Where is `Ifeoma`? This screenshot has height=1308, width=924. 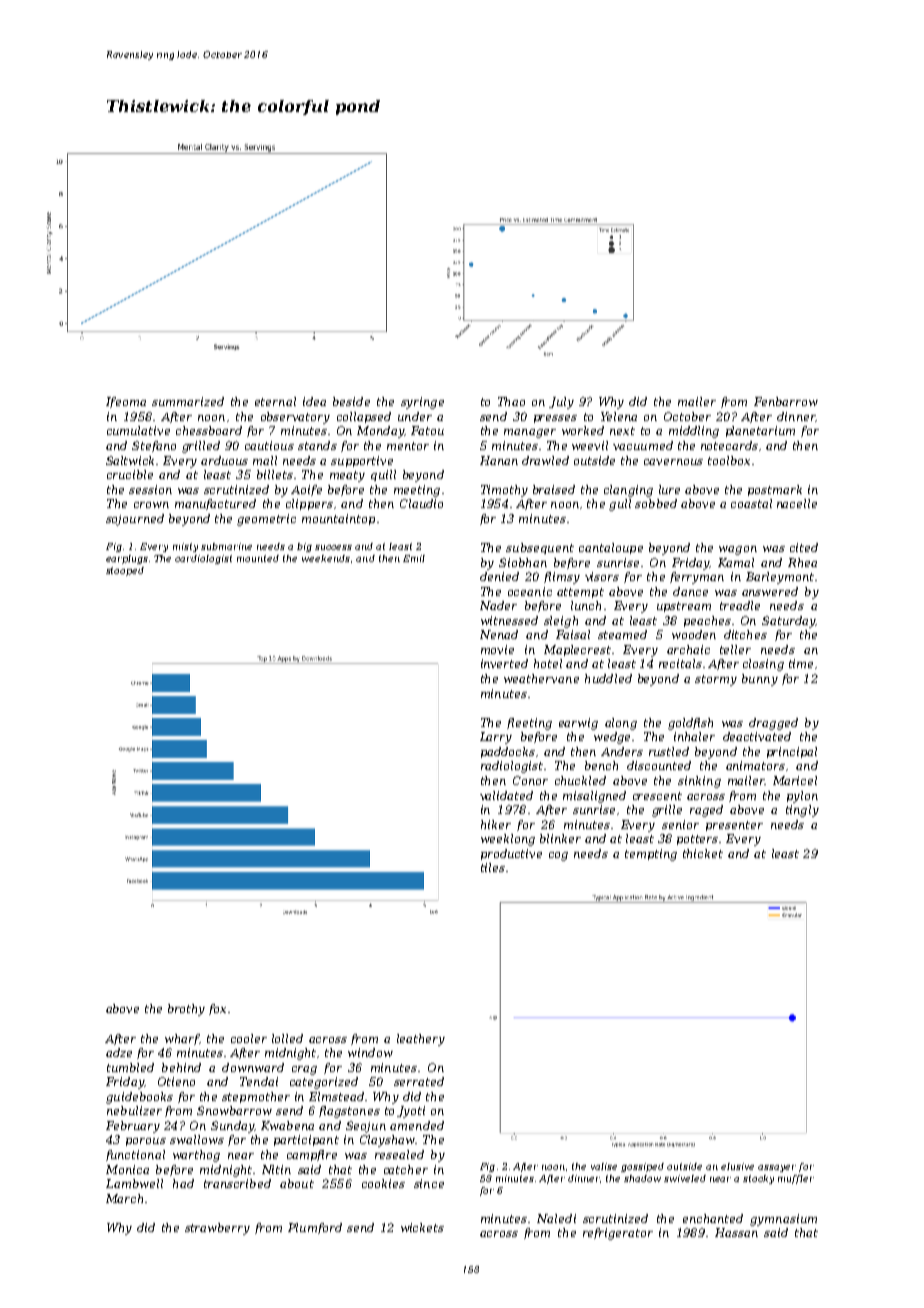
Ifeoma is located at coordinates (126, 402).
